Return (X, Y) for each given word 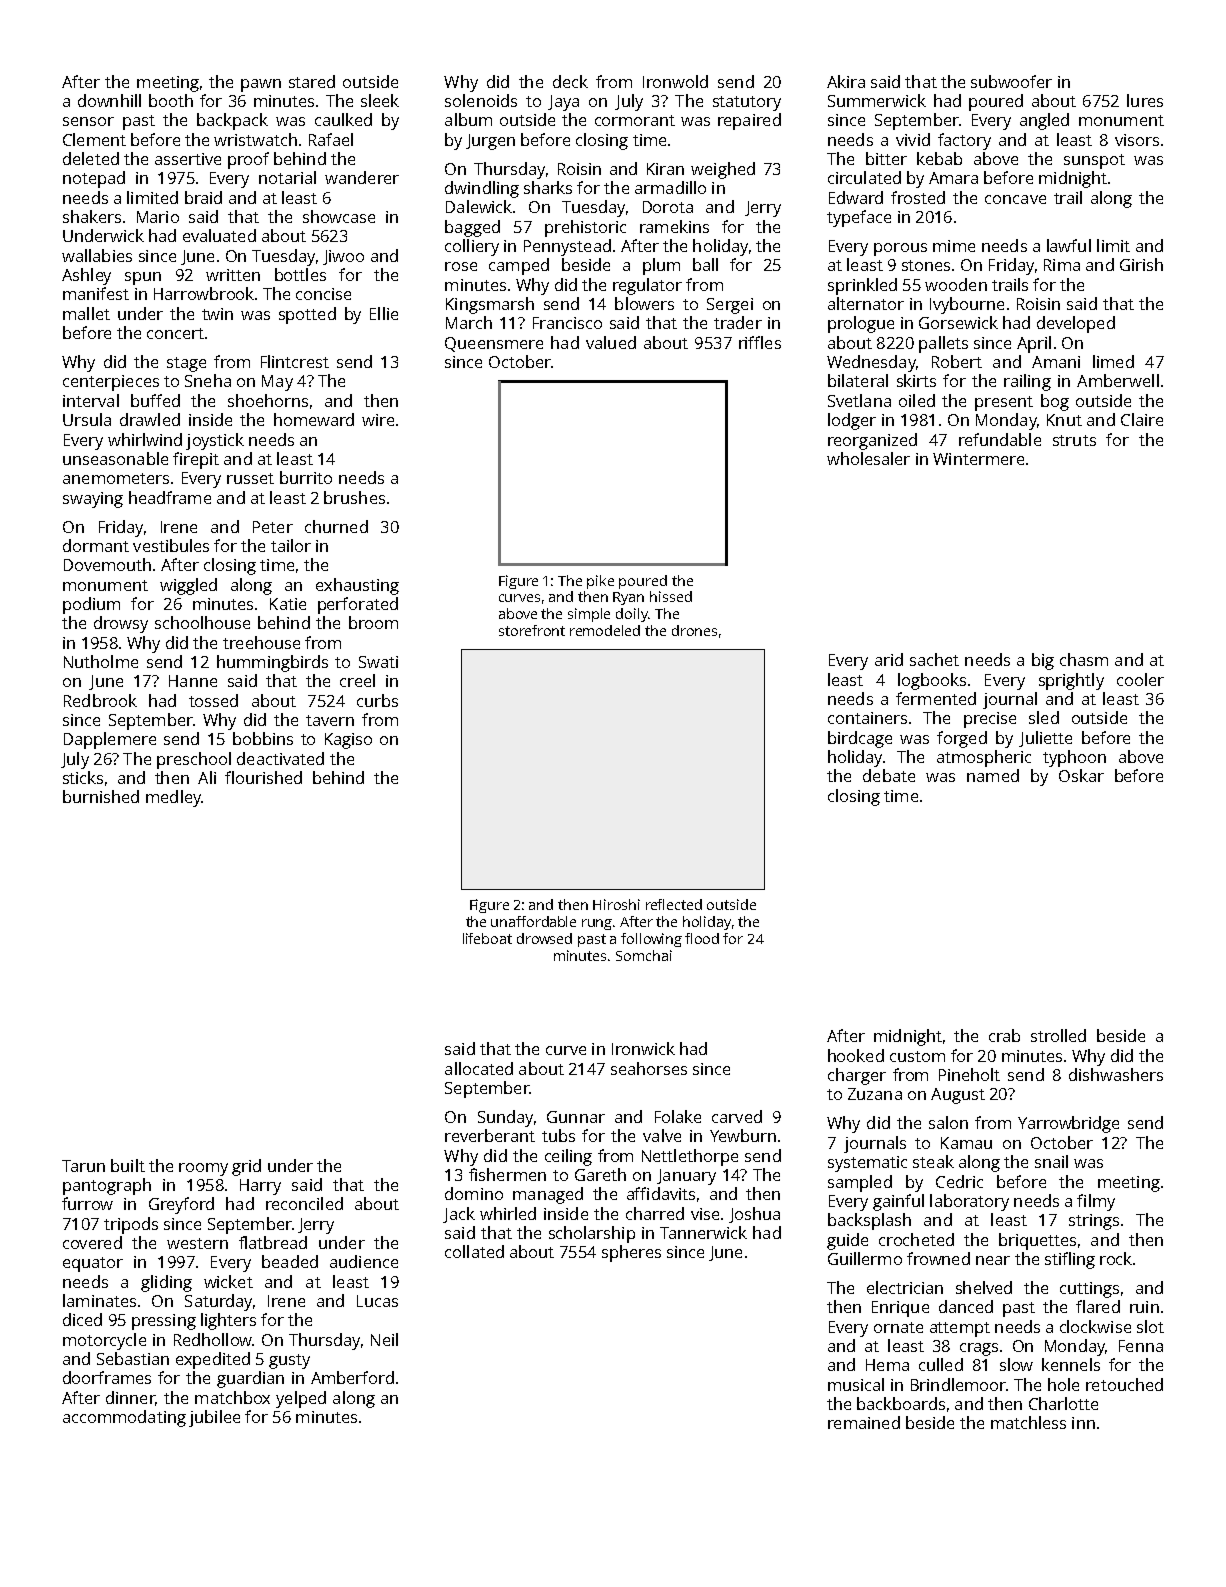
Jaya (563, 103)
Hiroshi (616, 904)
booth (171, 100)
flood (702, 938)
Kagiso (348, 741)
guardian (250, 1379)
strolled (1058, 1035)
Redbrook (100, 700)
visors (1137, 140)
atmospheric (984, 758)
